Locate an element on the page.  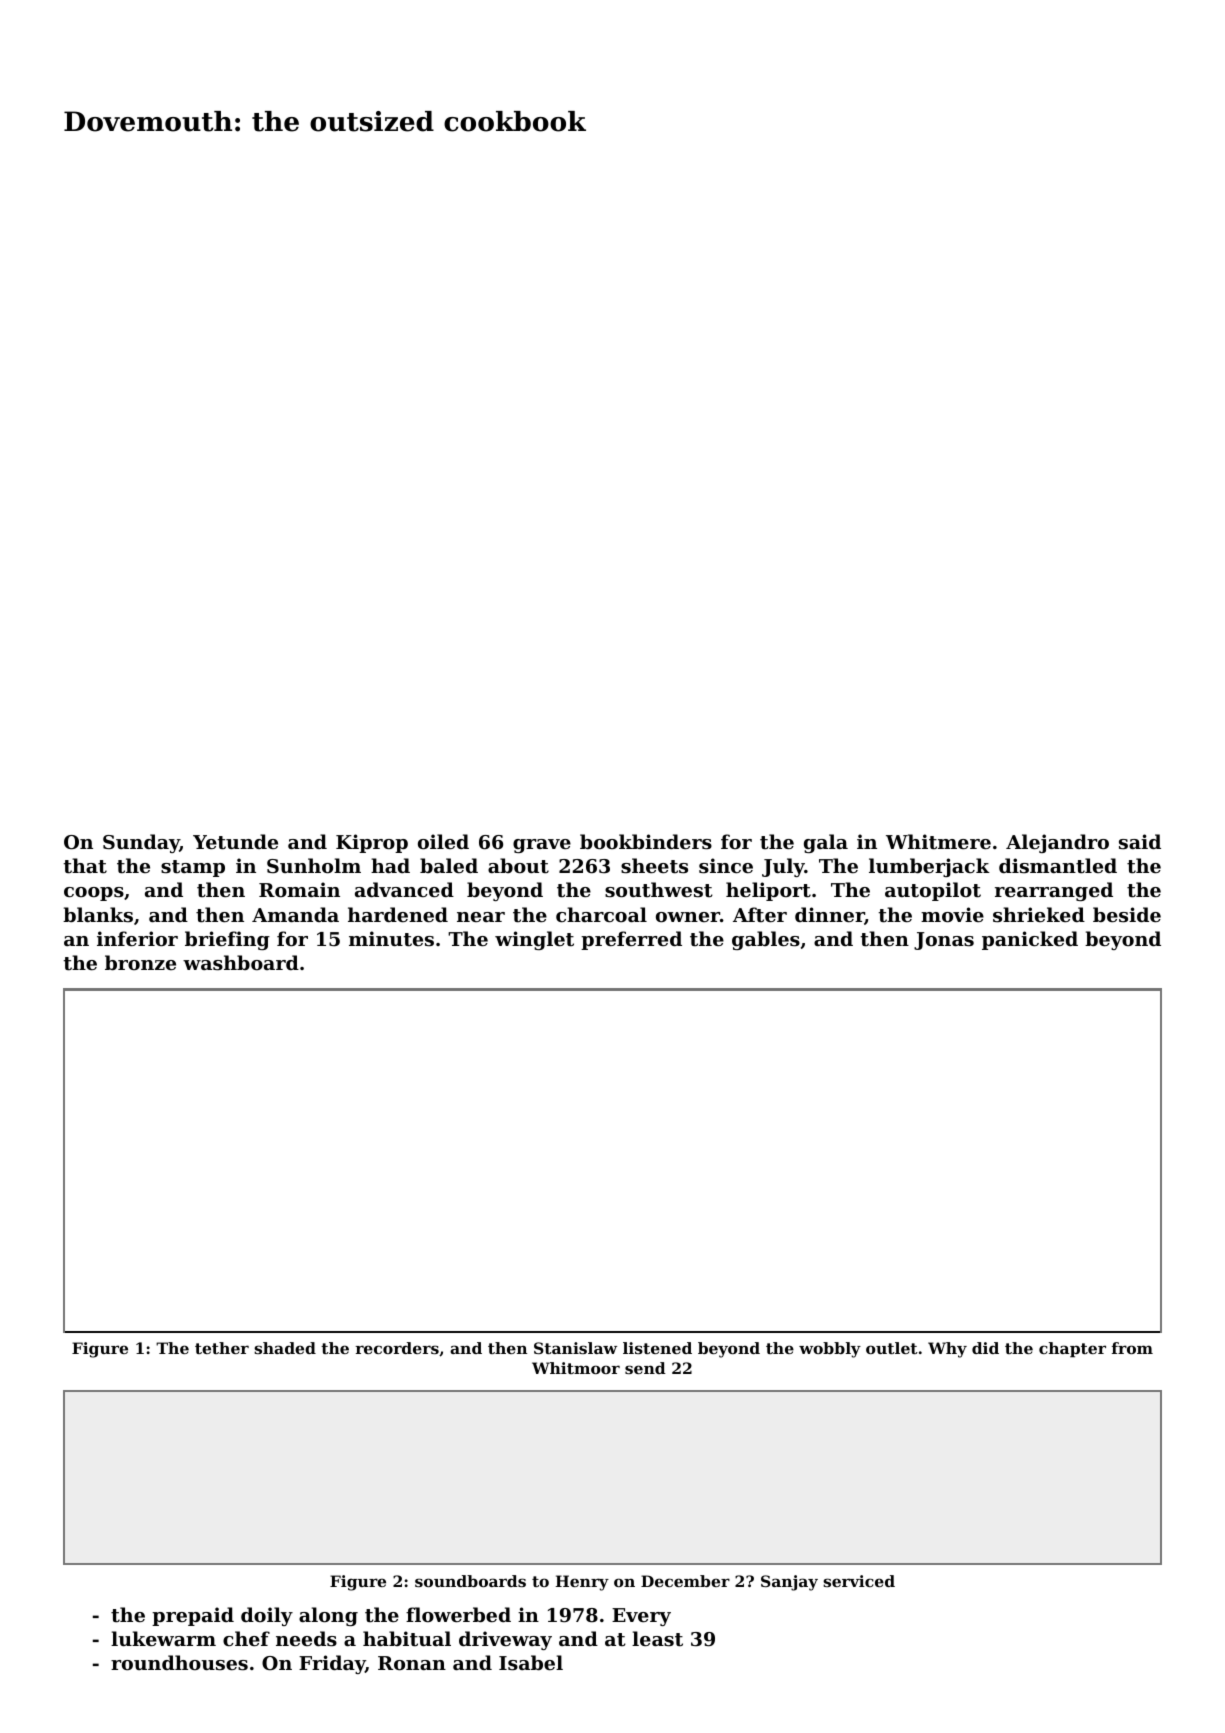
oiled is located at coordinates (443, 841).
